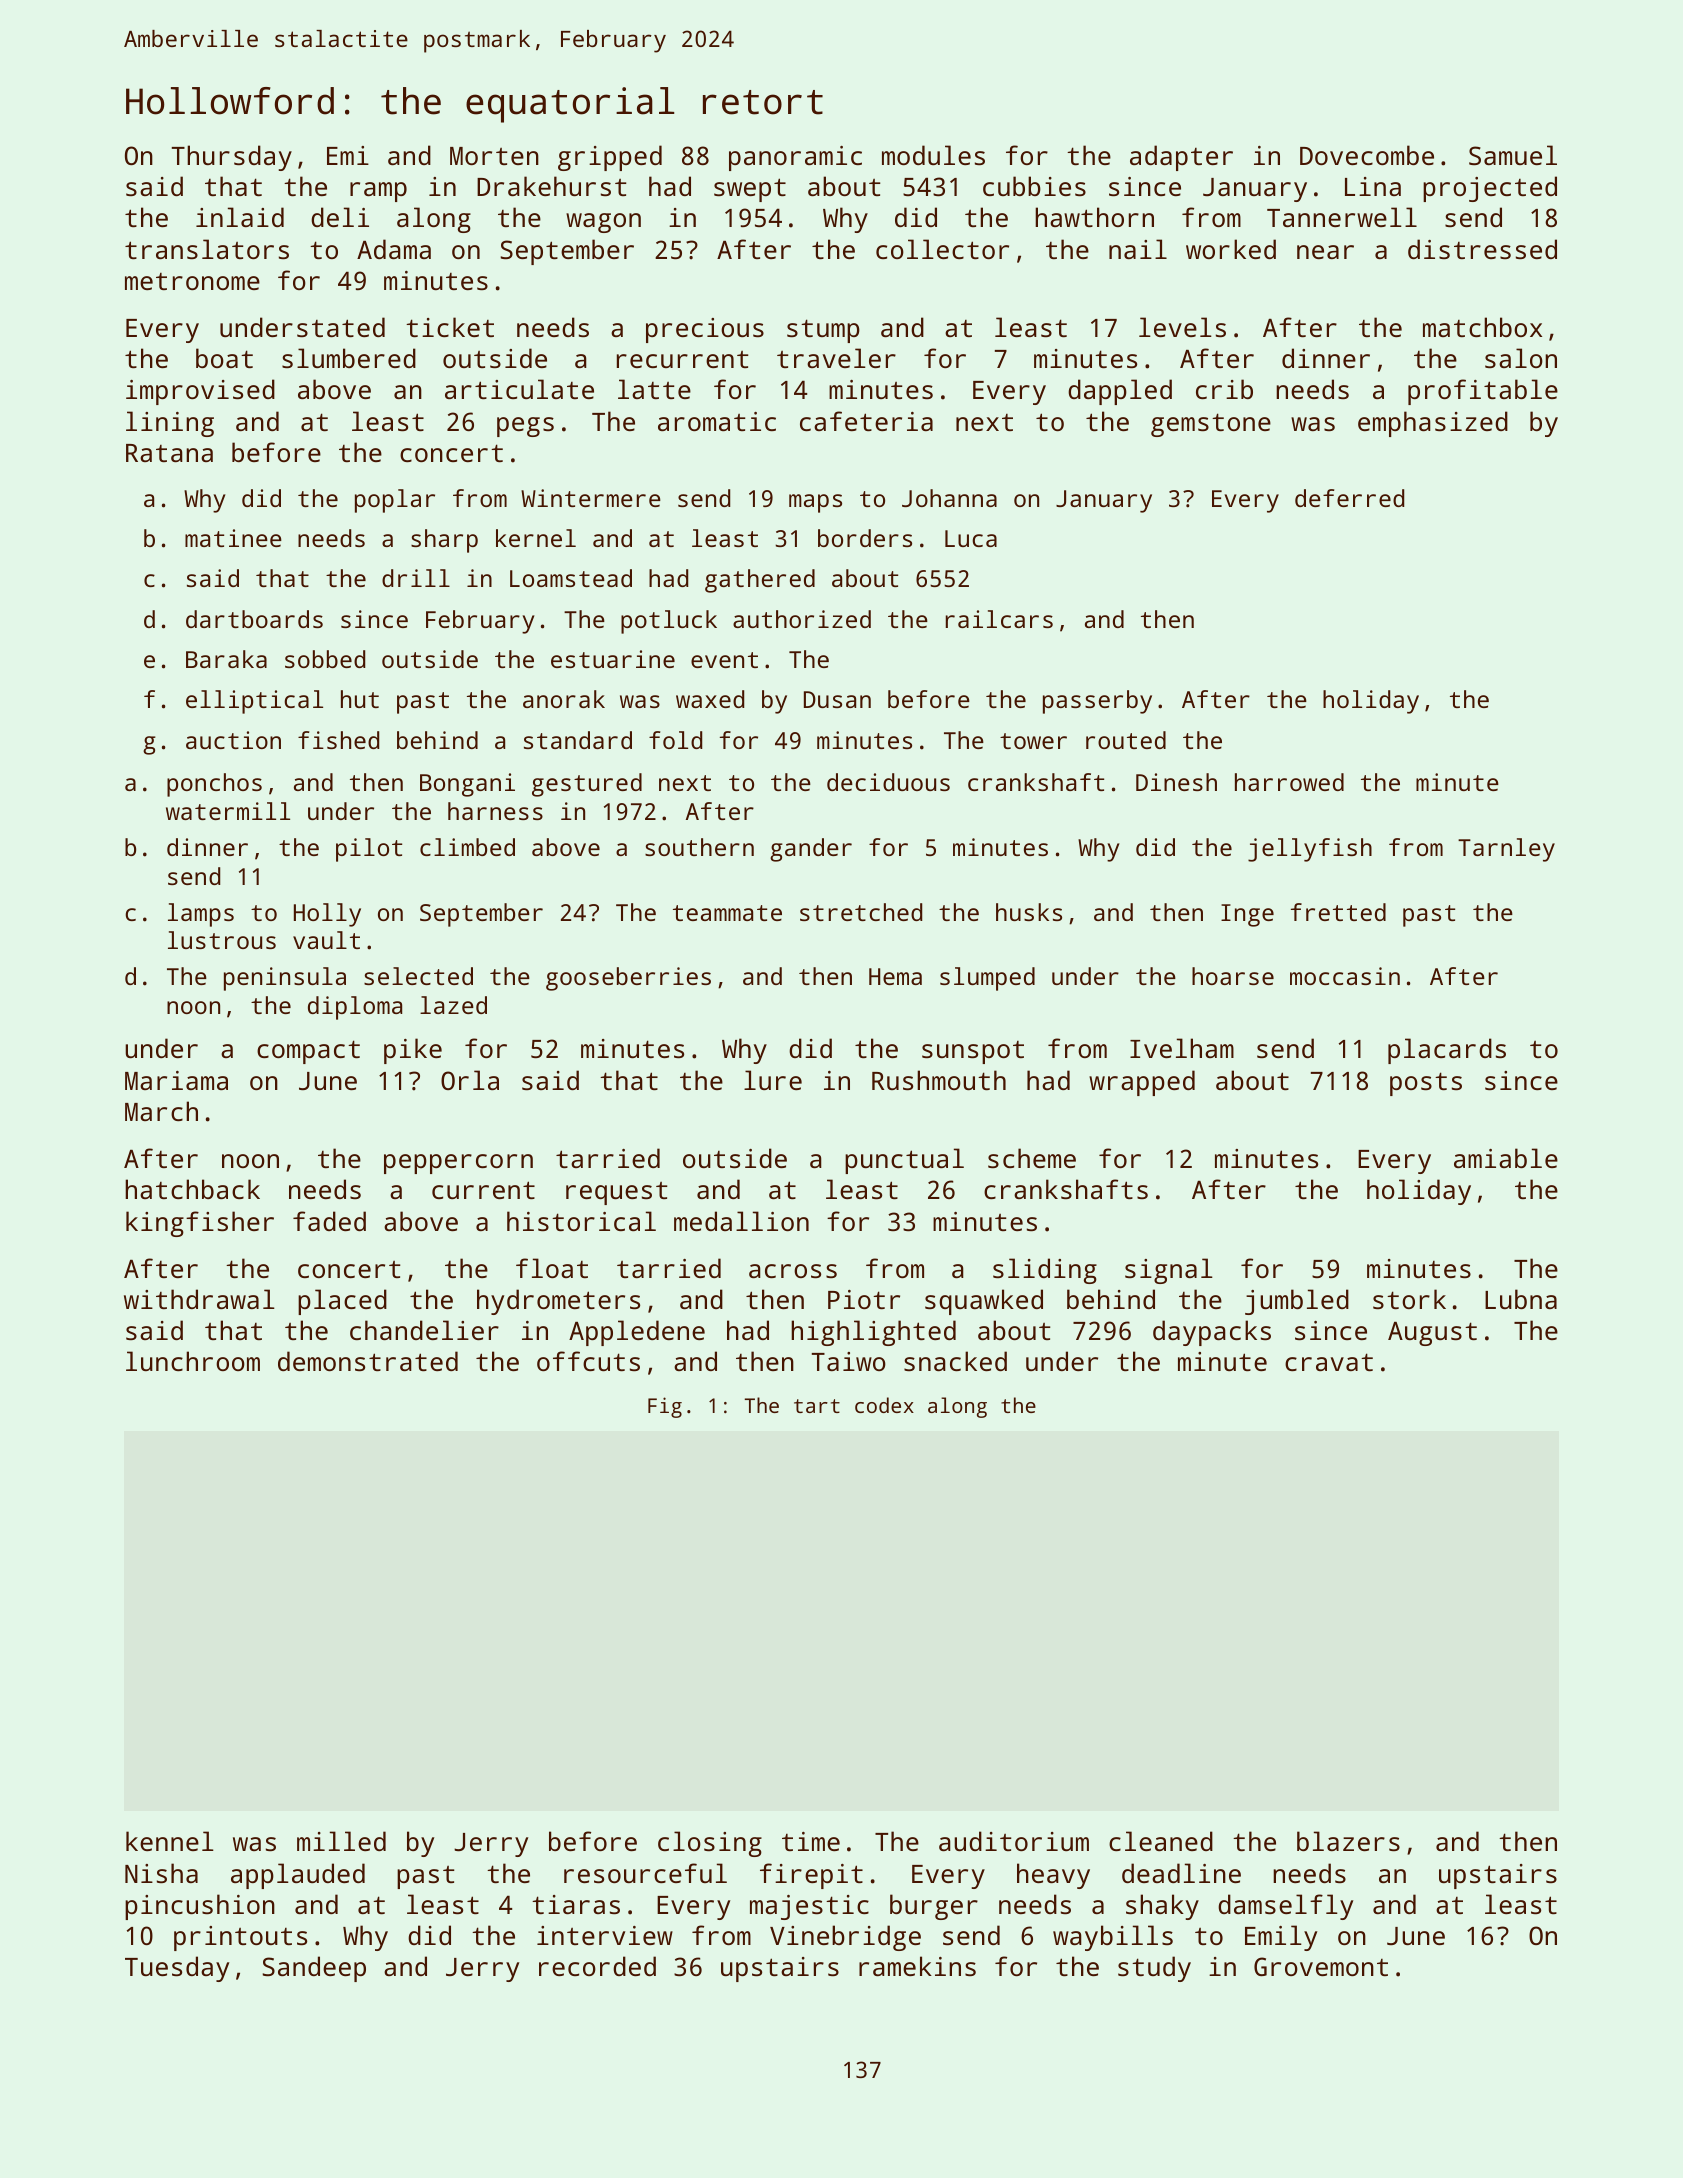  I want to click on gathered, so click(760, 581).
